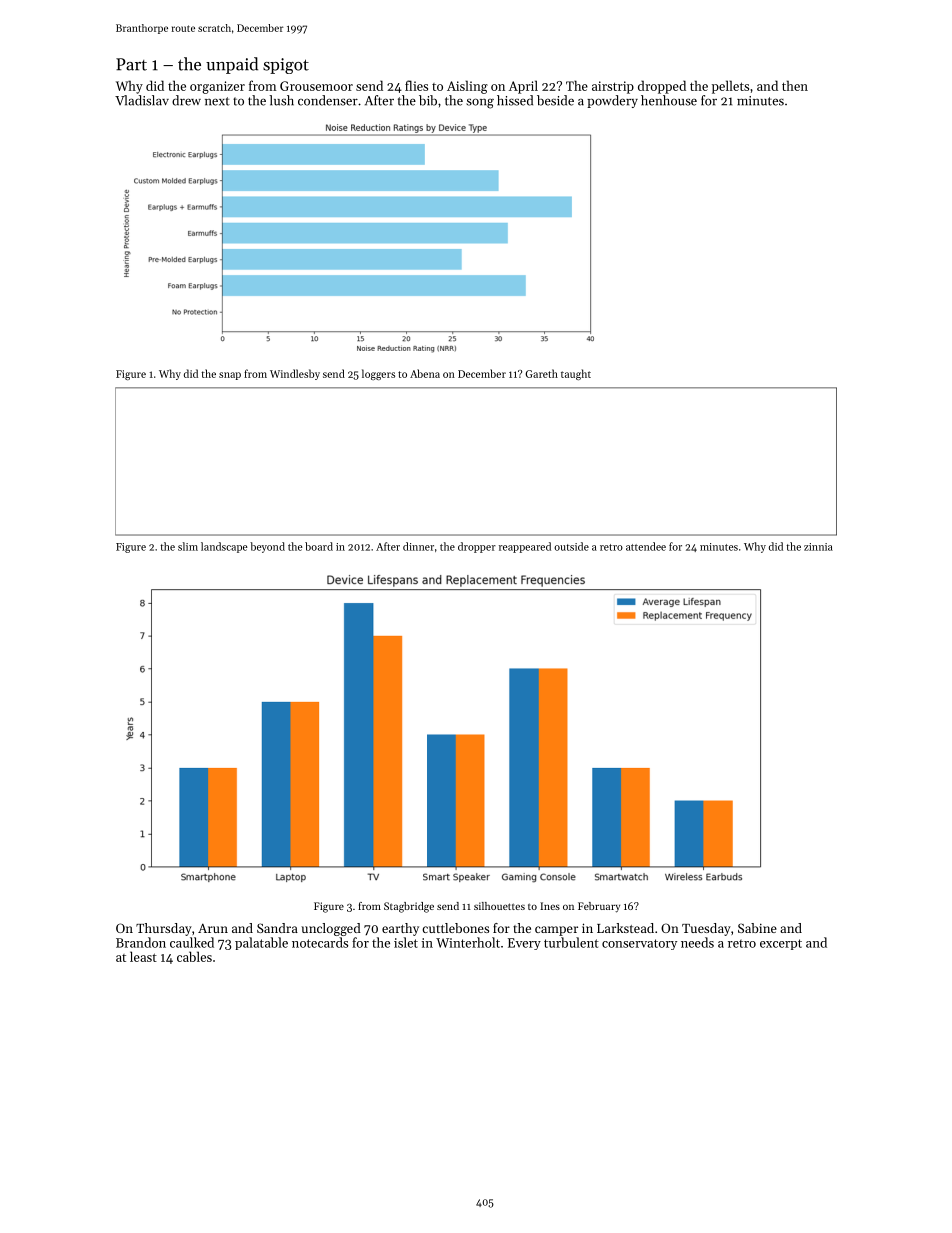  What do you see at coordinates (295, 374) in the screenshot?
I see `Windlesby` at bounding box center [295, 374].
